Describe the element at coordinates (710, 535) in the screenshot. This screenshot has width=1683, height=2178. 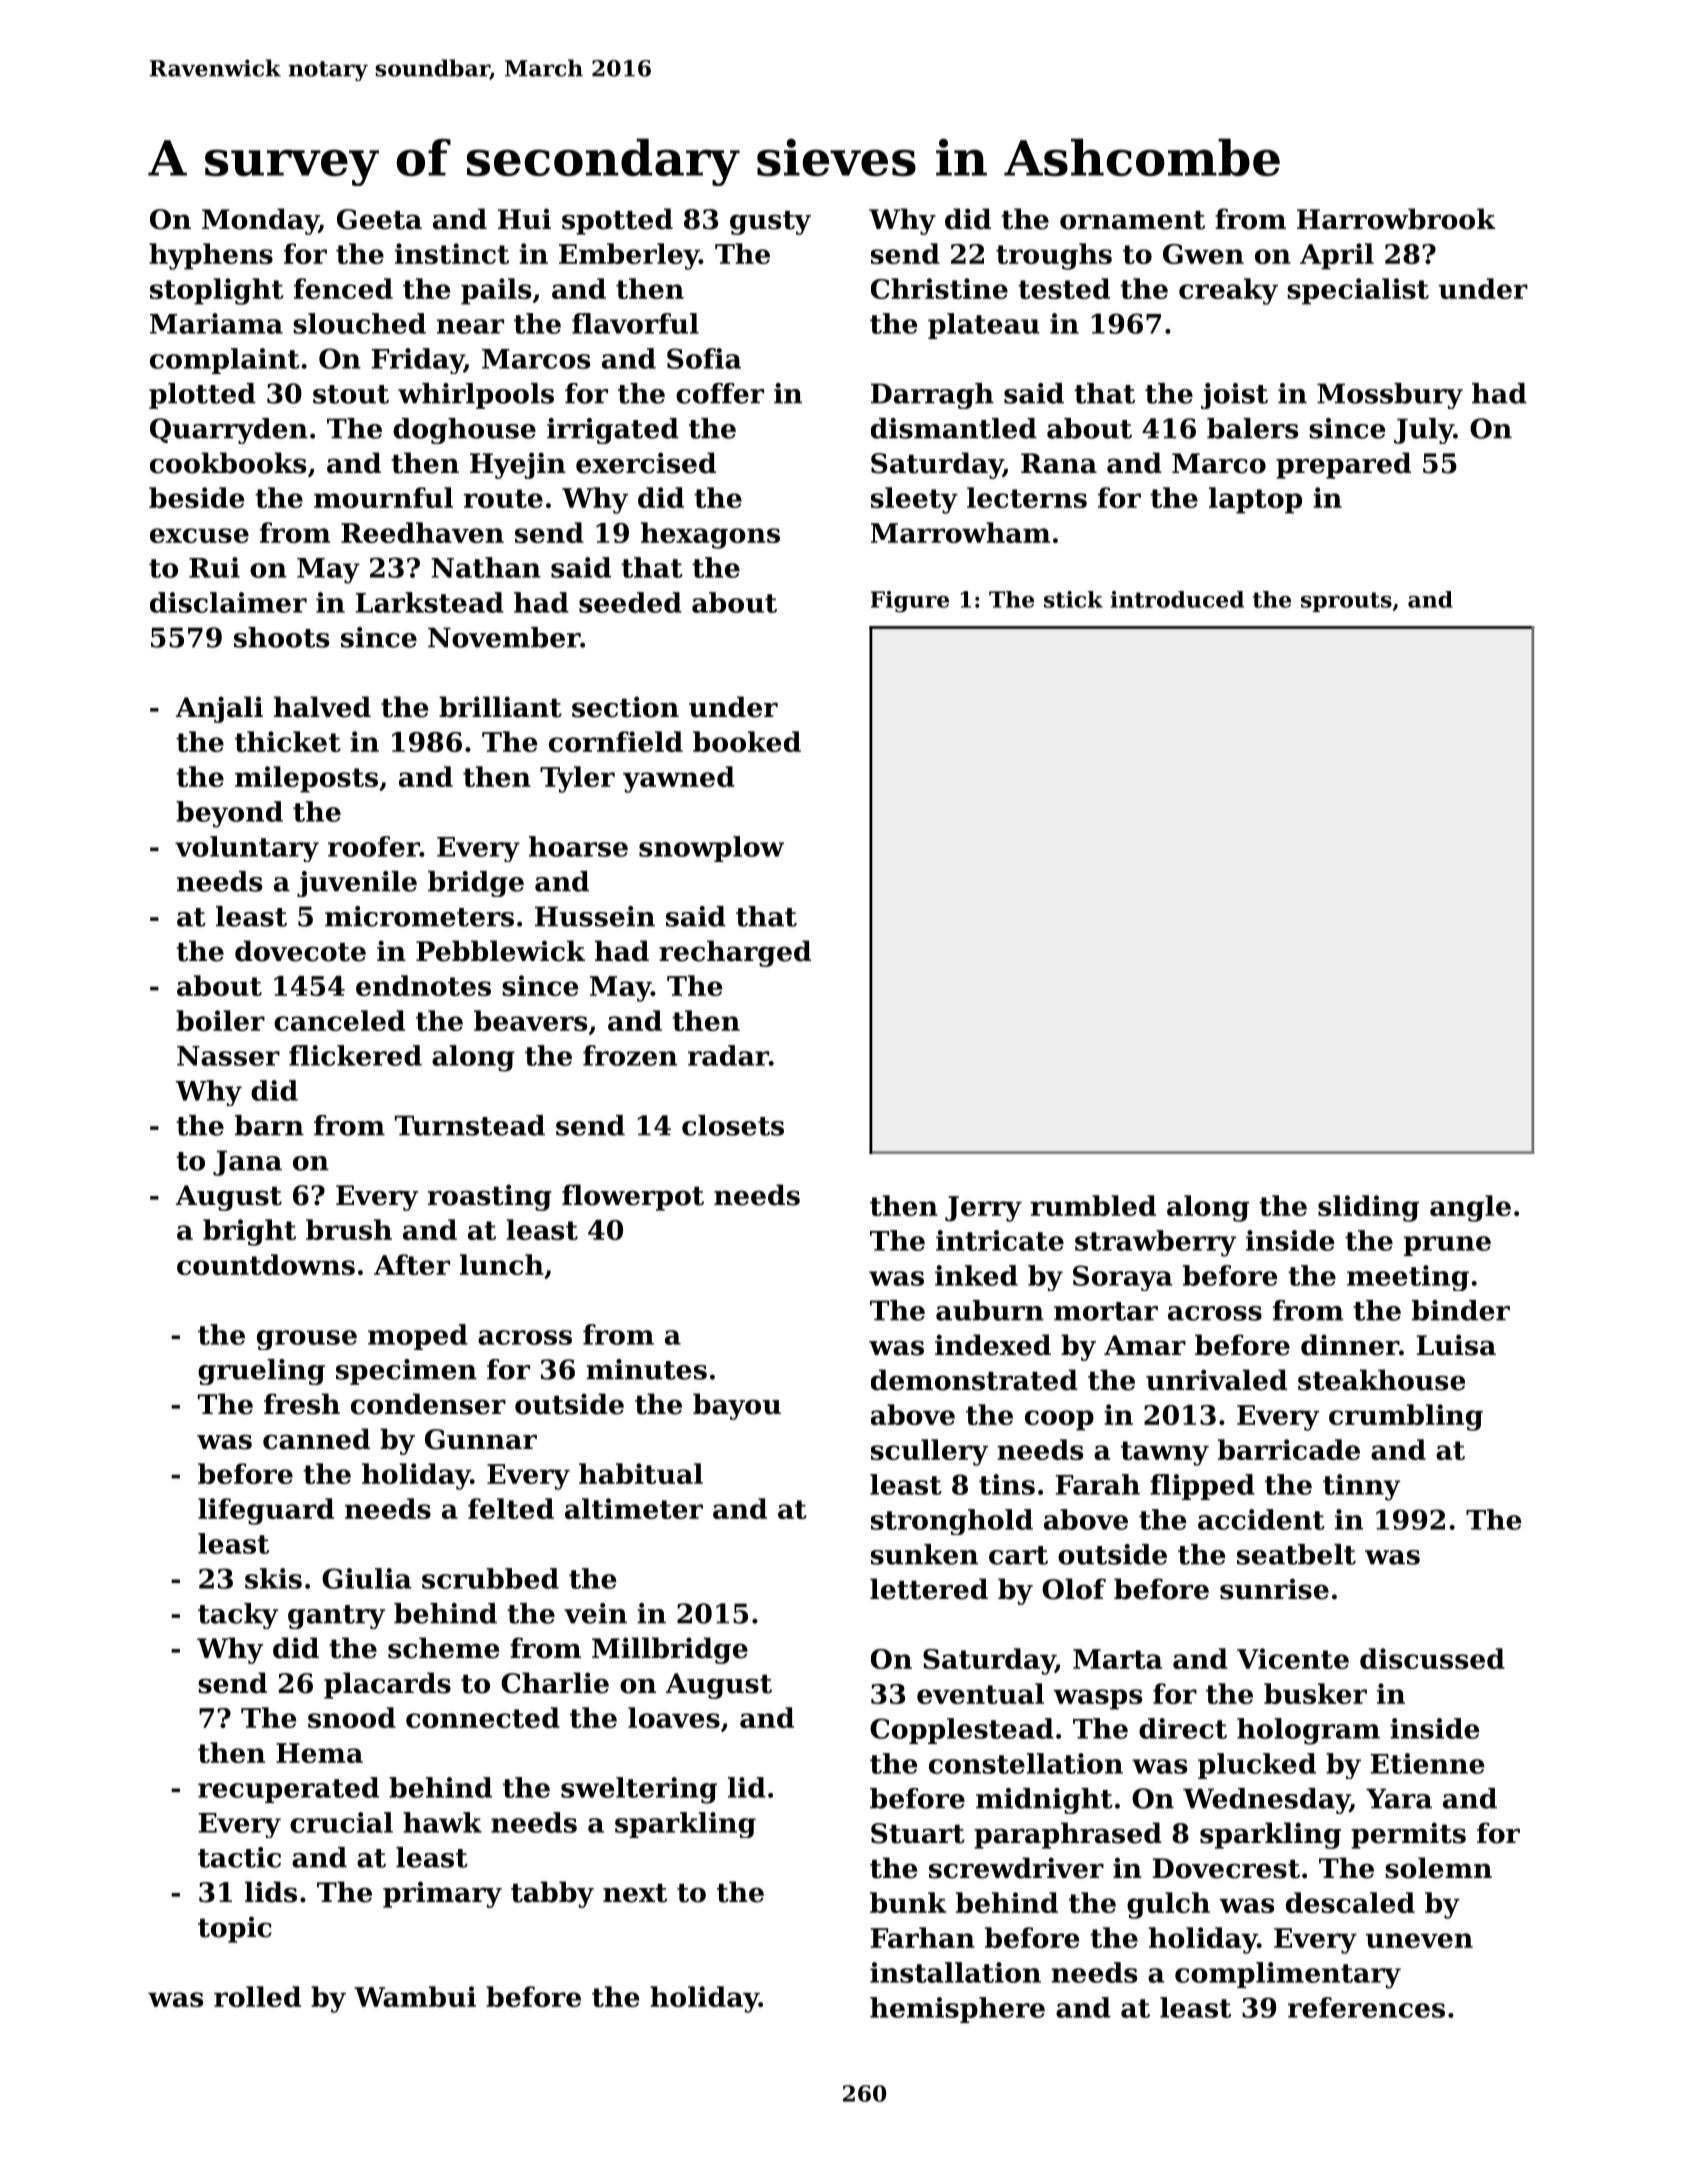
I see `hexagons` at that location.
